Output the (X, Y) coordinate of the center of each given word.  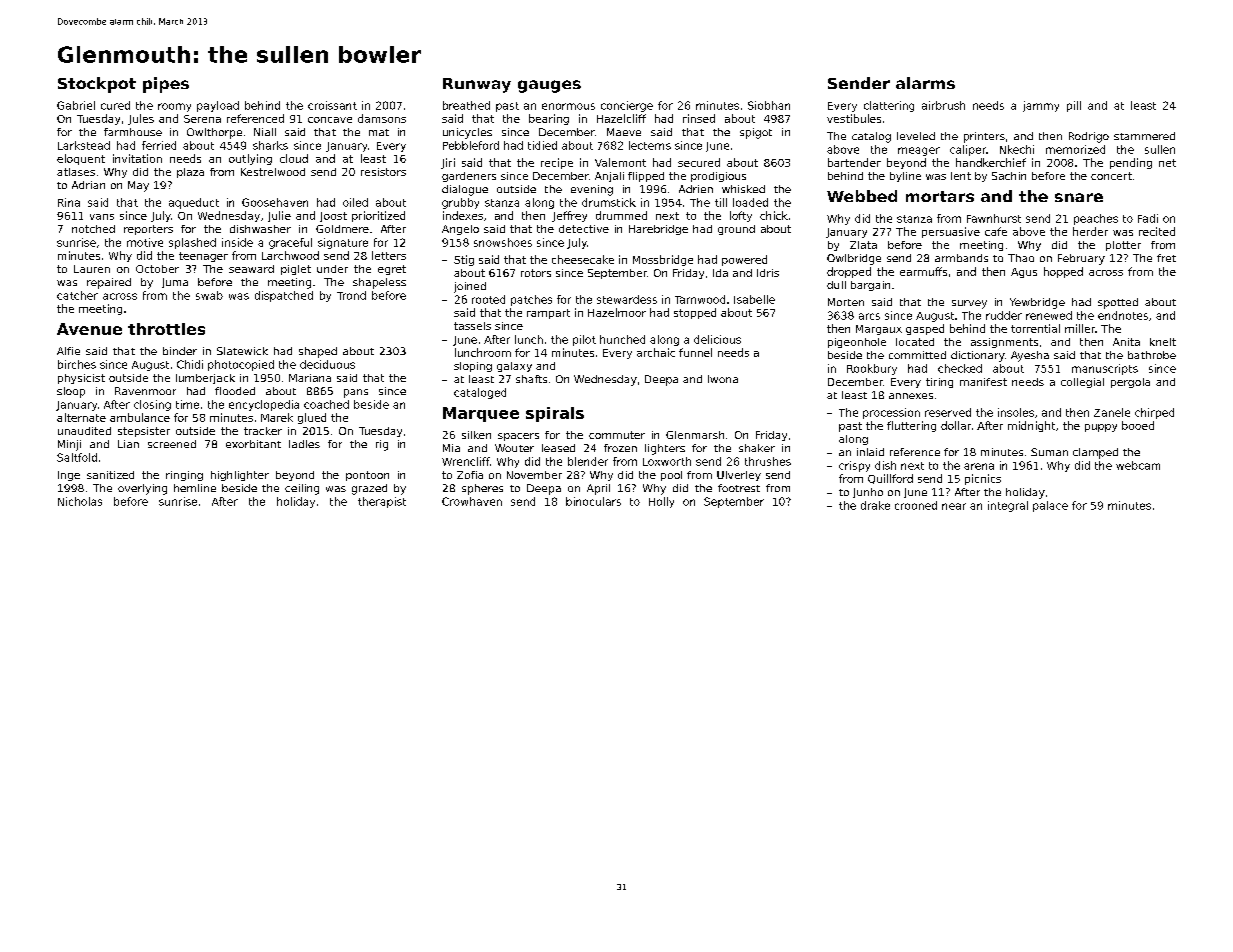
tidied (542, 145)
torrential (1035, 328)
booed (1138, 425)
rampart (548, 314)
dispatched (284, 296)
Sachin (1009, 176)
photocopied (241, 365)
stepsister (144, 432)
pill (1074, 106)
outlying (250, 159)
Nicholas (80, 501)
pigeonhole (857, 343)
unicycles (467, 133)
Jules (141, 119)
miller (1080, 328)
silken (476, 435)
